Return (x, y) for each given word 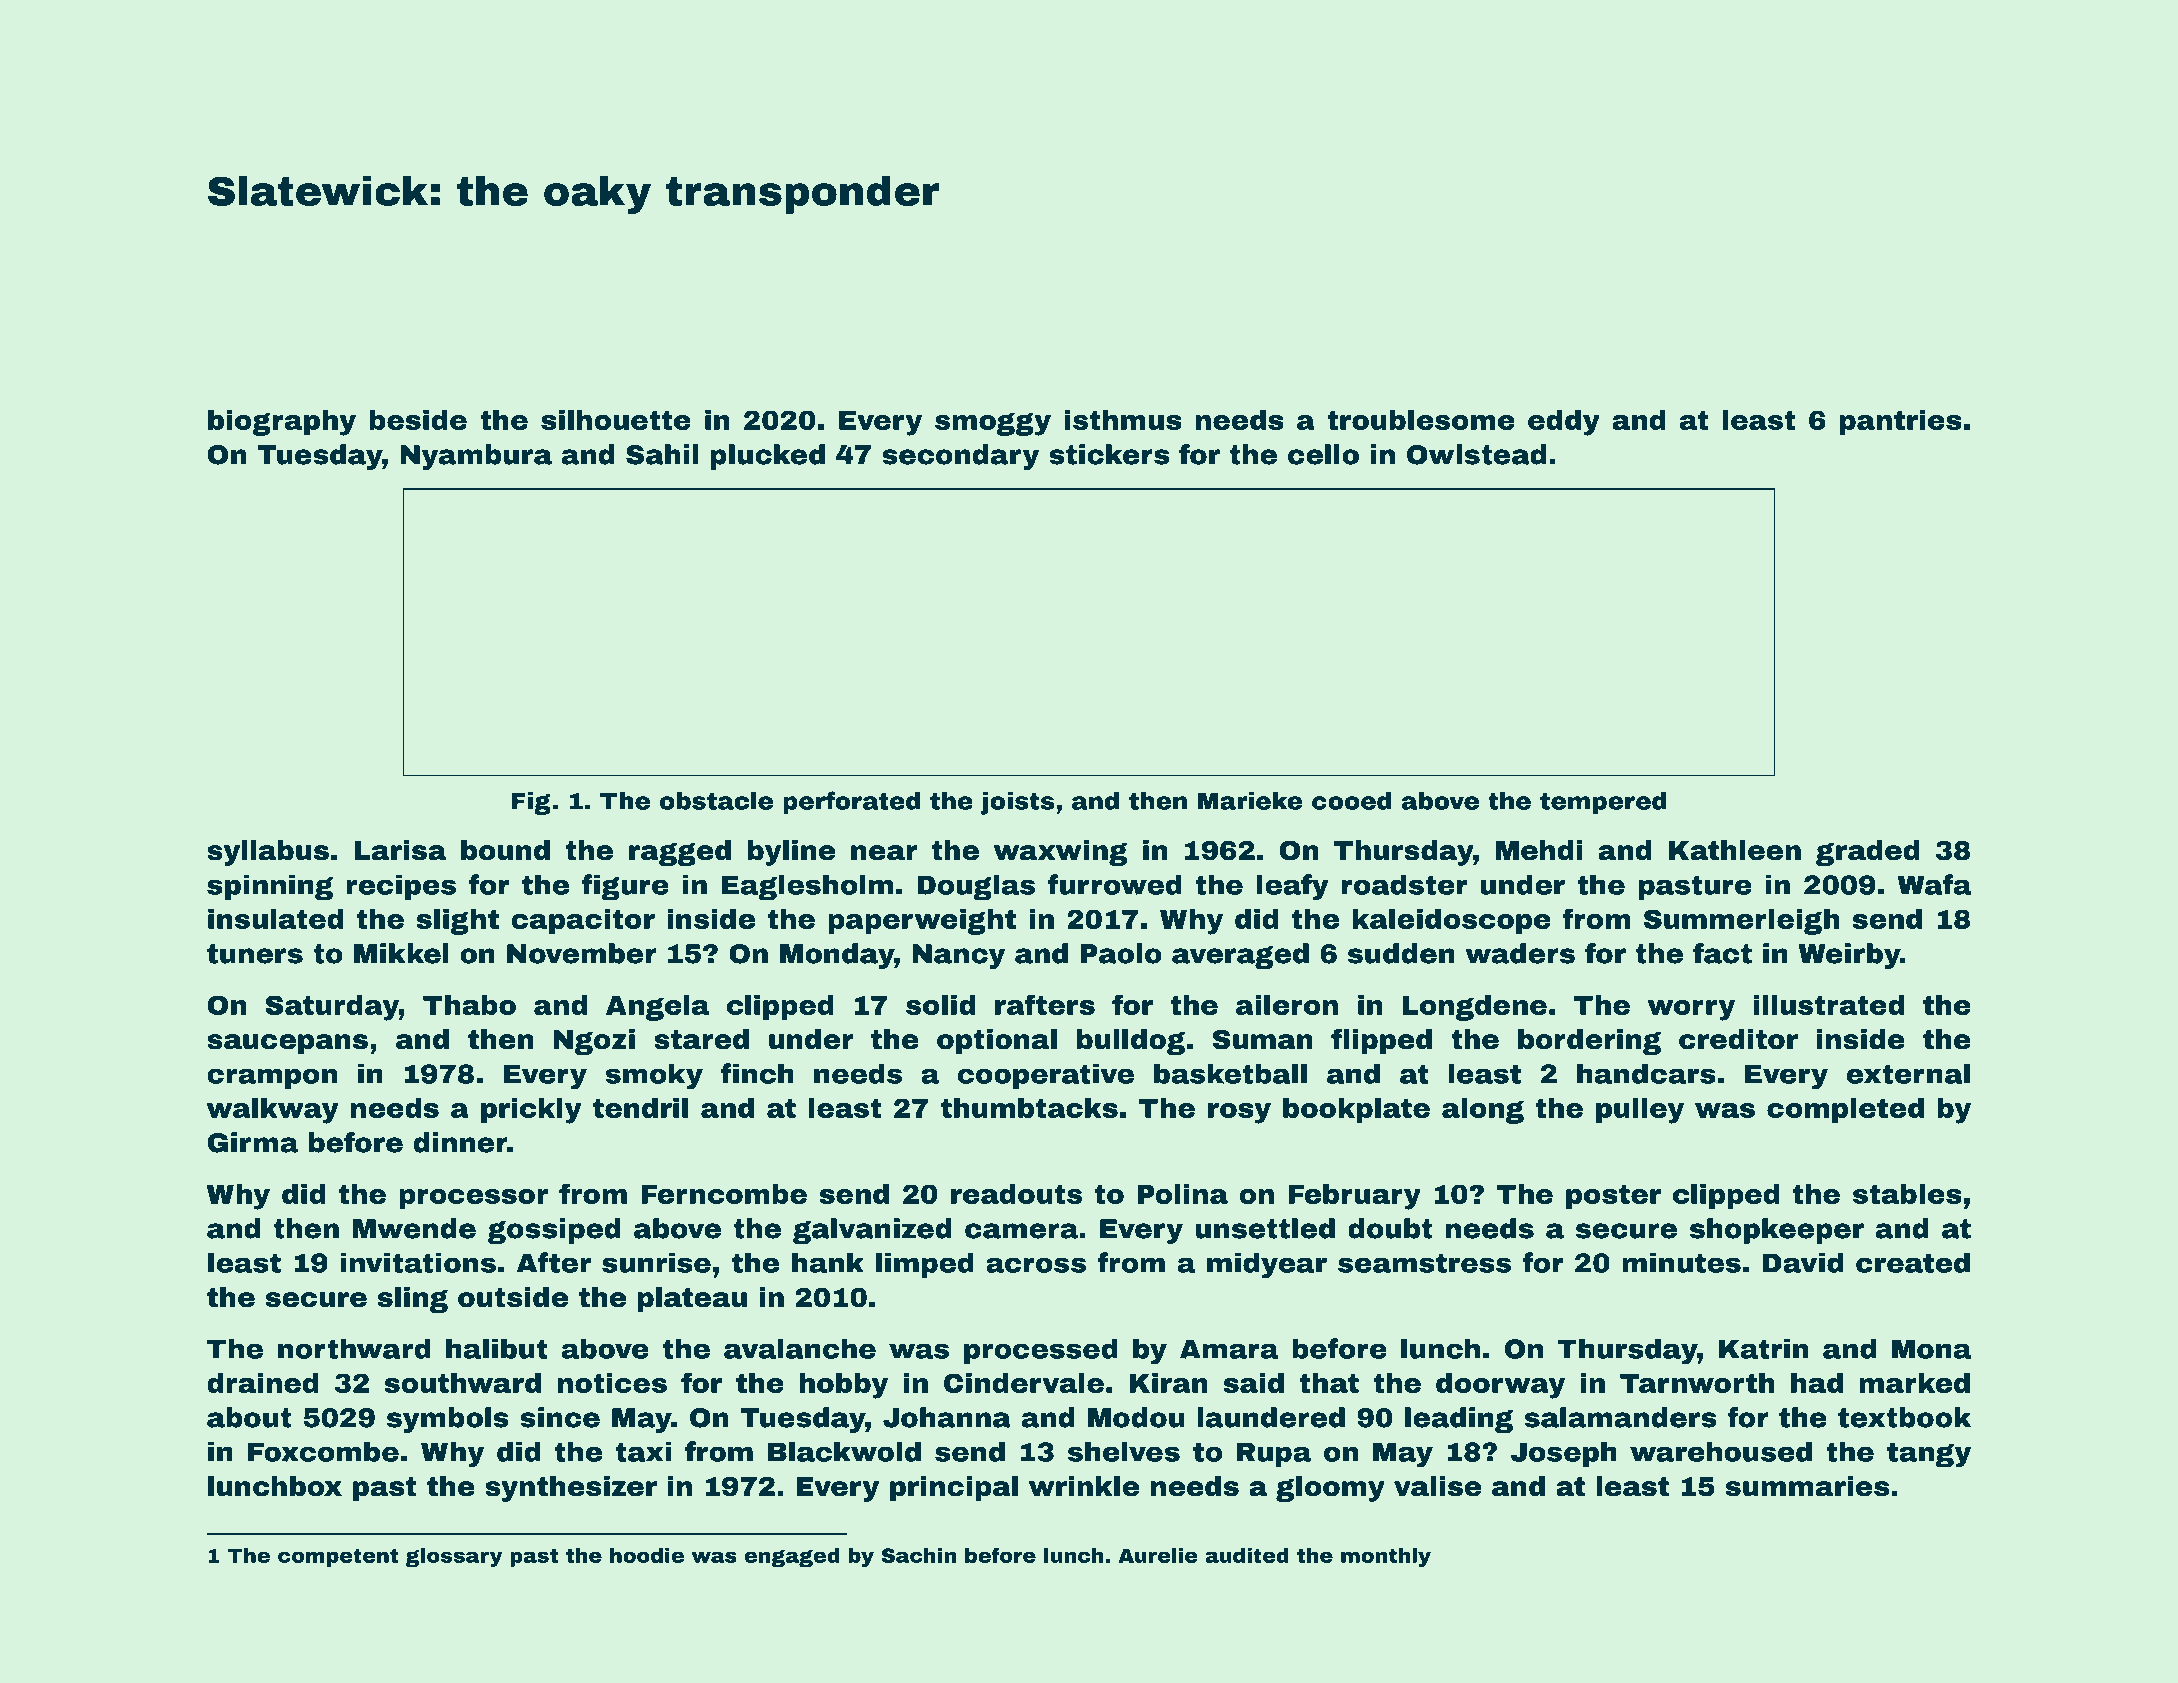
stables (1907, 1194)
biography (282, 423)
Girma (253, 1142)
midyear (1267, 1265)
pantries (1901, 422)
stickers (1109, 454)
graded (1868, 853)
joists (1017, 803)
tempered (1603, 803)
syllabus (268, 853)
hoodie (647, 1555)
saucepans (287, 1044)
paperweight (922, 922)
